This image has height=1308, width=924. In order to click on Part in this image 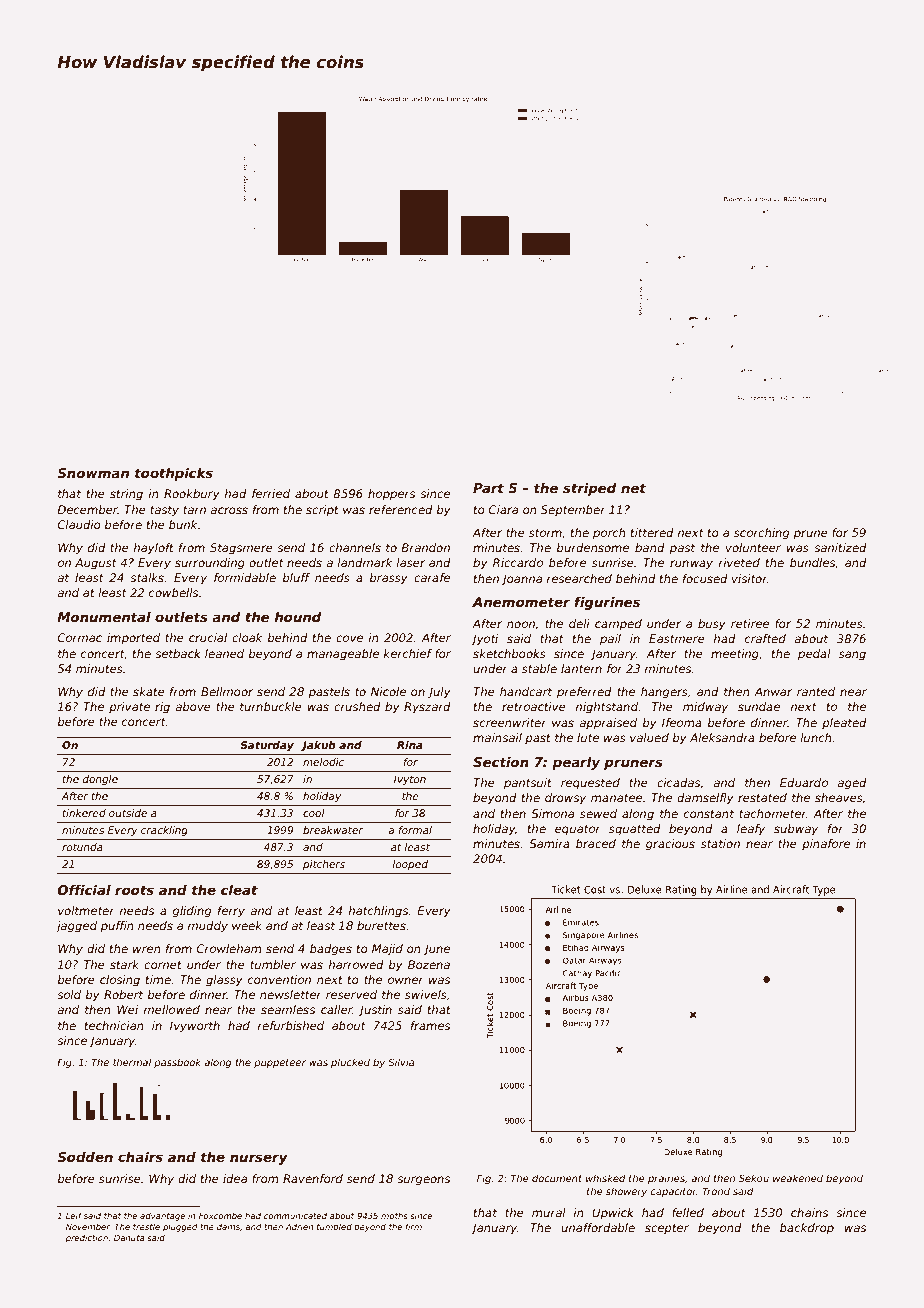, I will do `click(488, 488)`.
